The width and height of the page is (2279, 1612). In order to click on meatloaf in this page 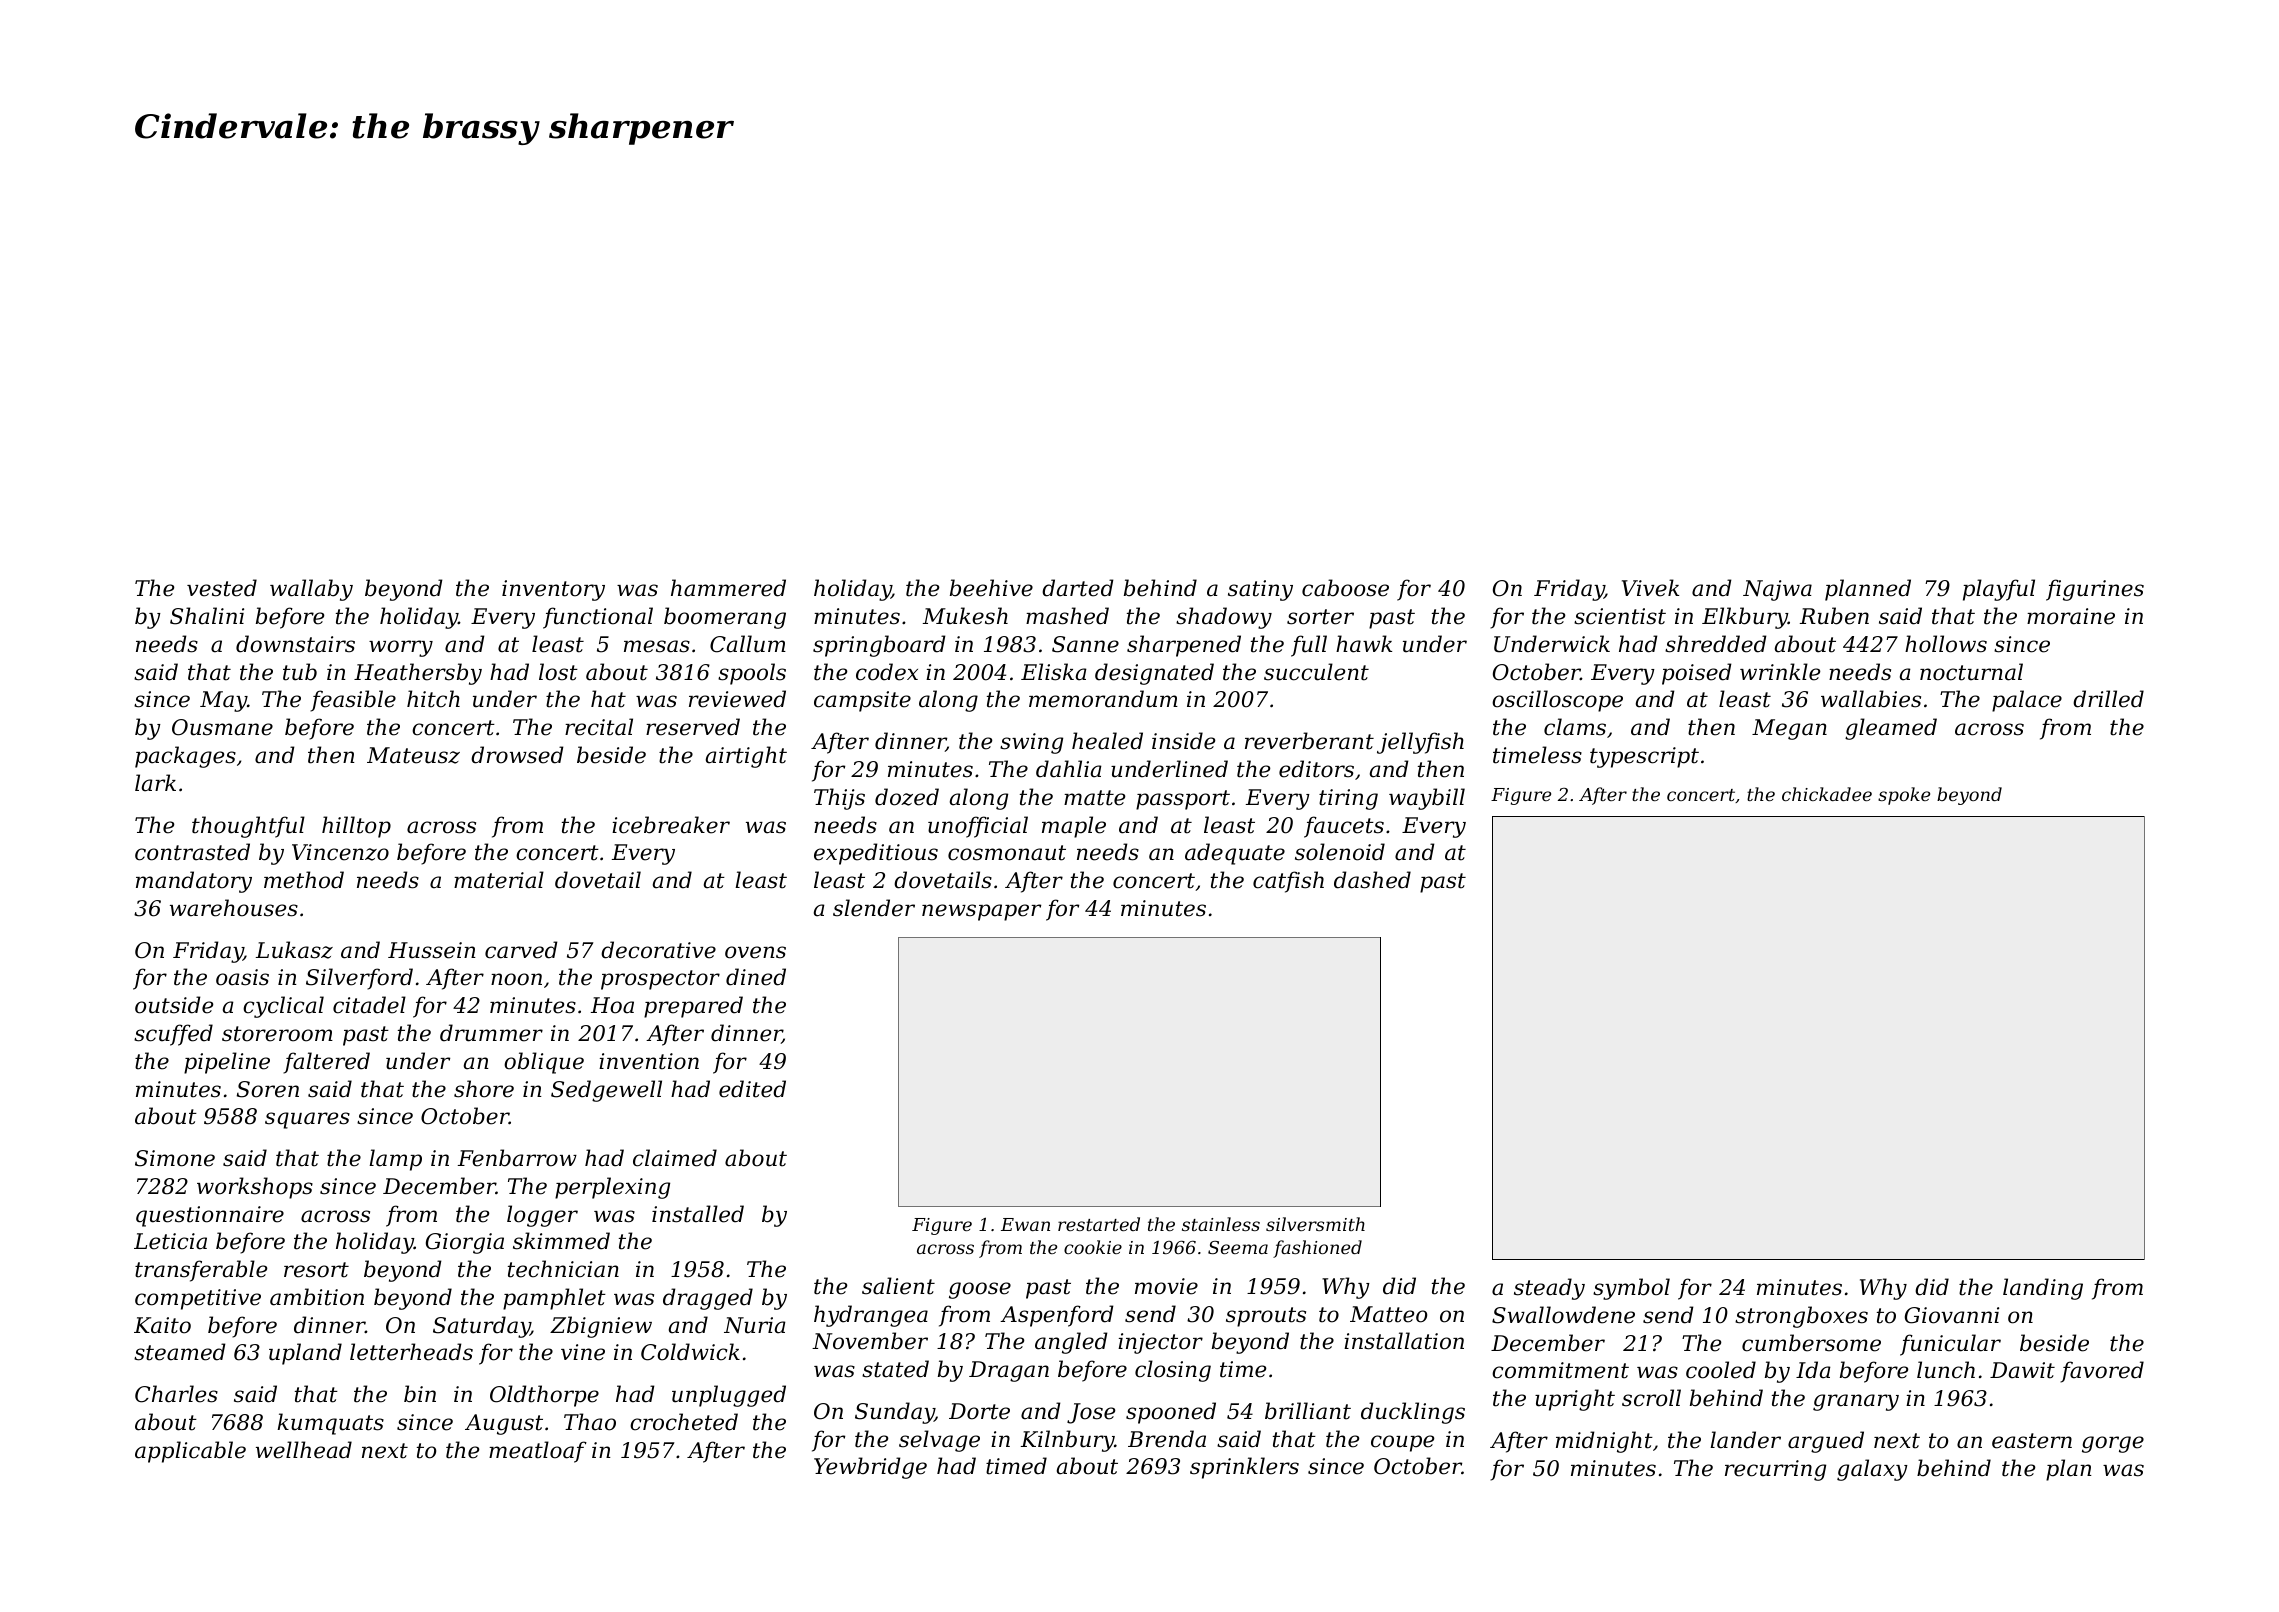, I will do `click(538, 1452)`.
